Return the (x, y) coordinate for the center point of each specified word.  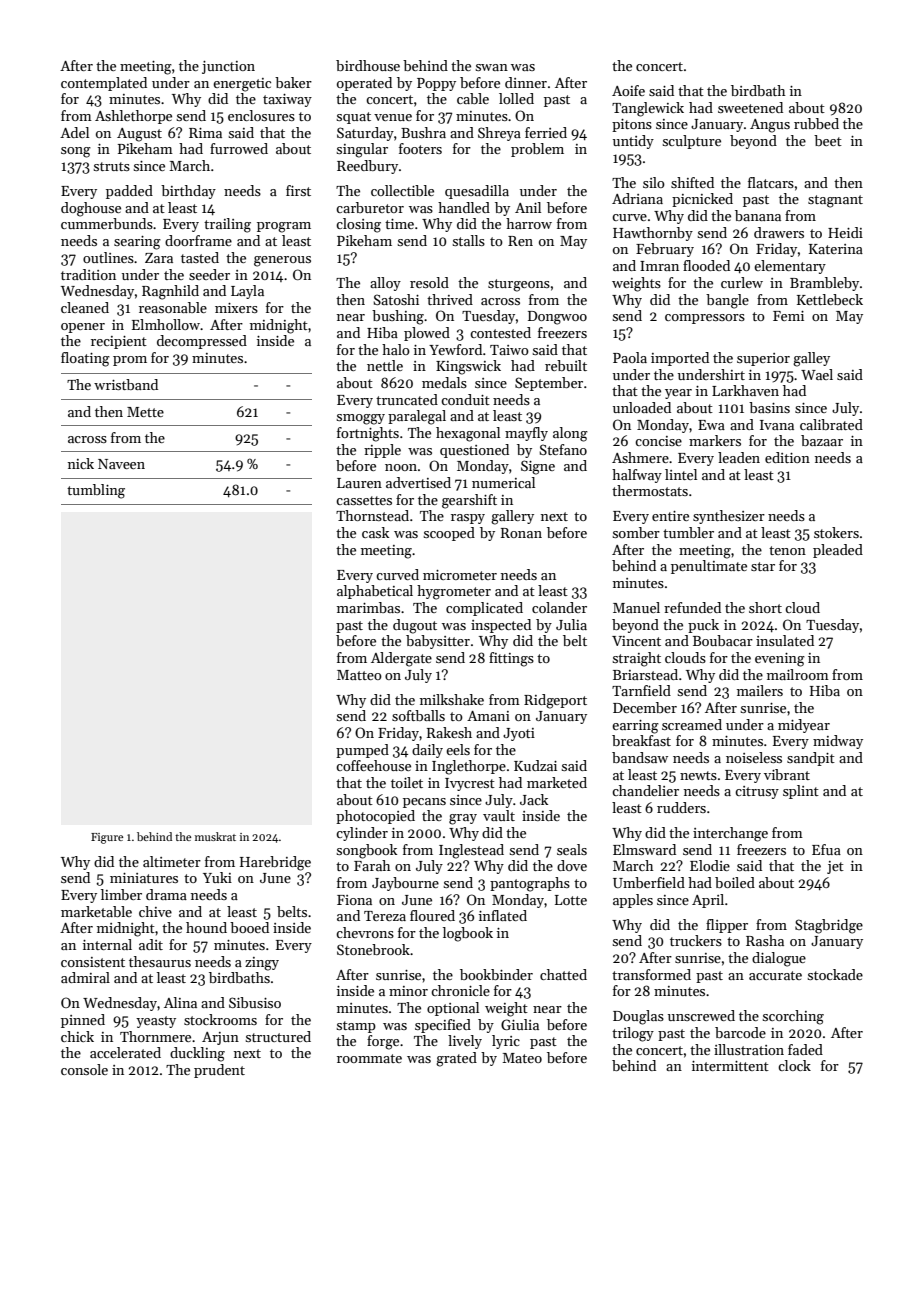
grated (456, 1059)
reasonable (173, 307)
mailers (760, 690)
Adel (74, 132)
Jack (534, 799)
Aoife (628, 90)
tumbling (96, 491)
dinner (526, 82)
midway (838, 742)
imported (680, 359)
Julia (571, 624)
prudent (219, 1071)
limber (121, 894)
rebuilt (566, 365)
